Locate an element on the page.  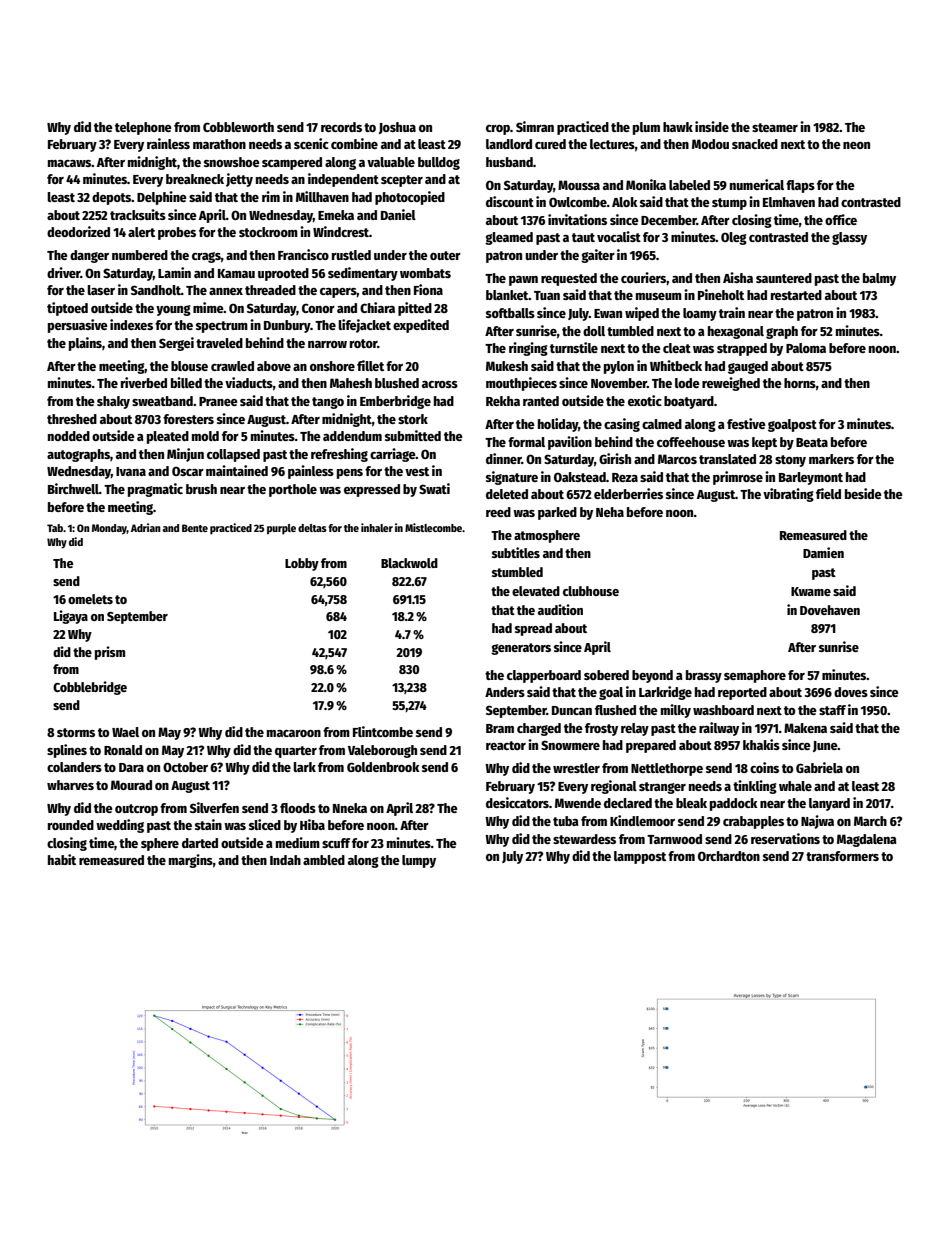
Oscar is located at coordinates (188, 471).
